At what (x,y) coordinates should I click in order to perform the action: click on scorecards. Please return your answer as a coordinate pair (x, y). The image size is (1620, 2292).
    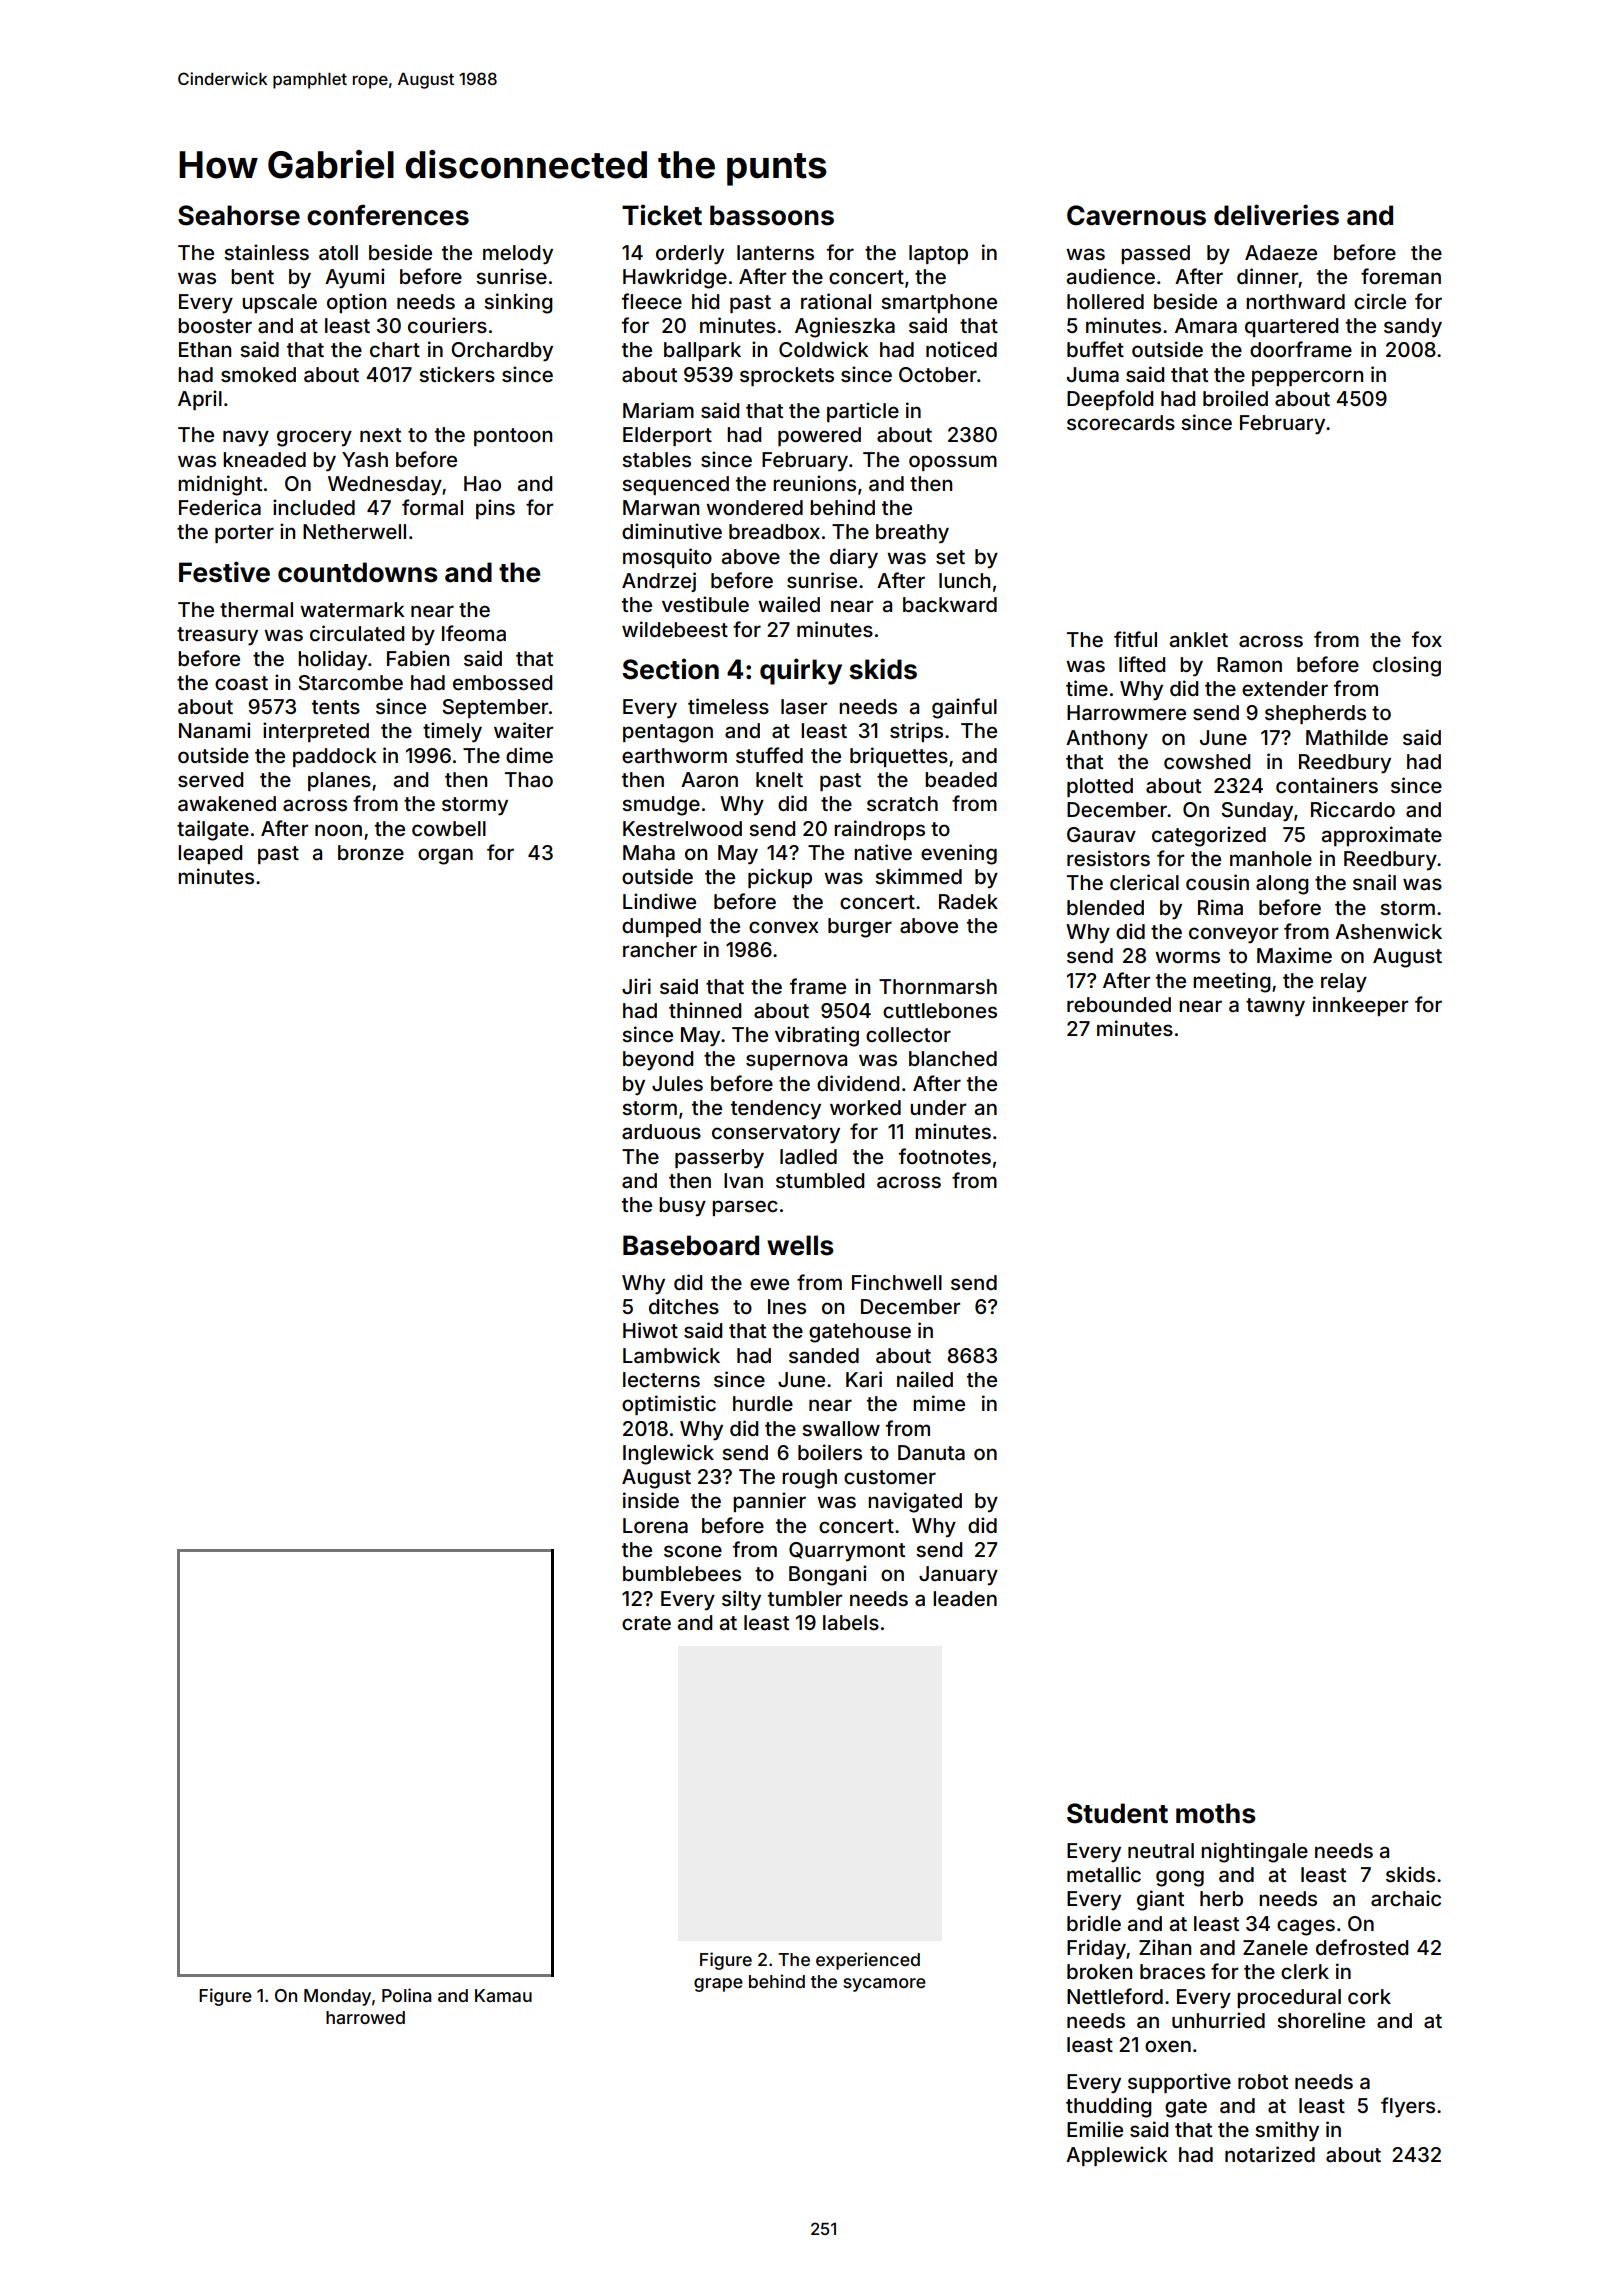
    Looking at the image, I should click on (1121, 422).
